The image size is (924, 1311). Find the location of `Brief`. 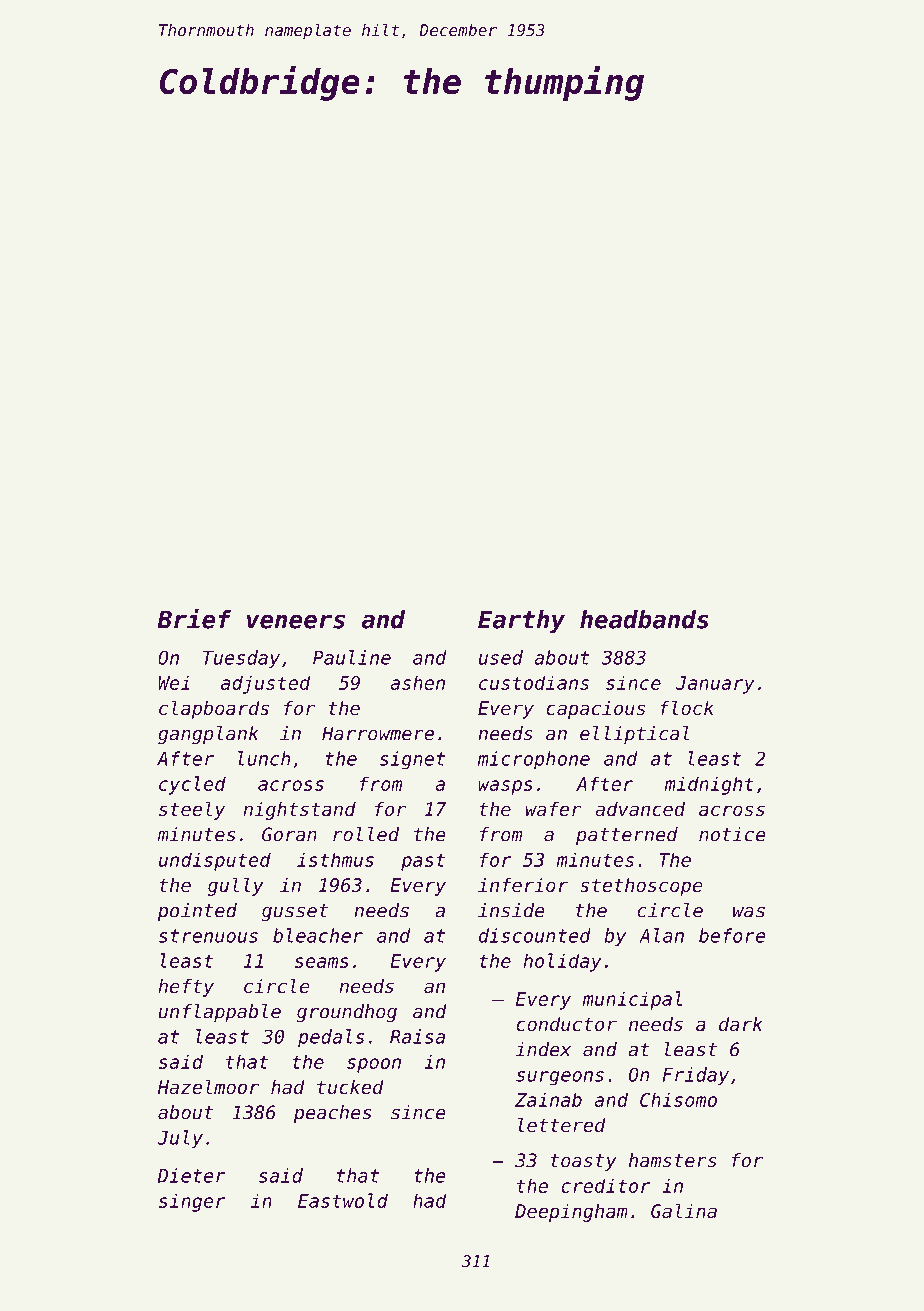

Brief is located at coordinates (194, 618).
